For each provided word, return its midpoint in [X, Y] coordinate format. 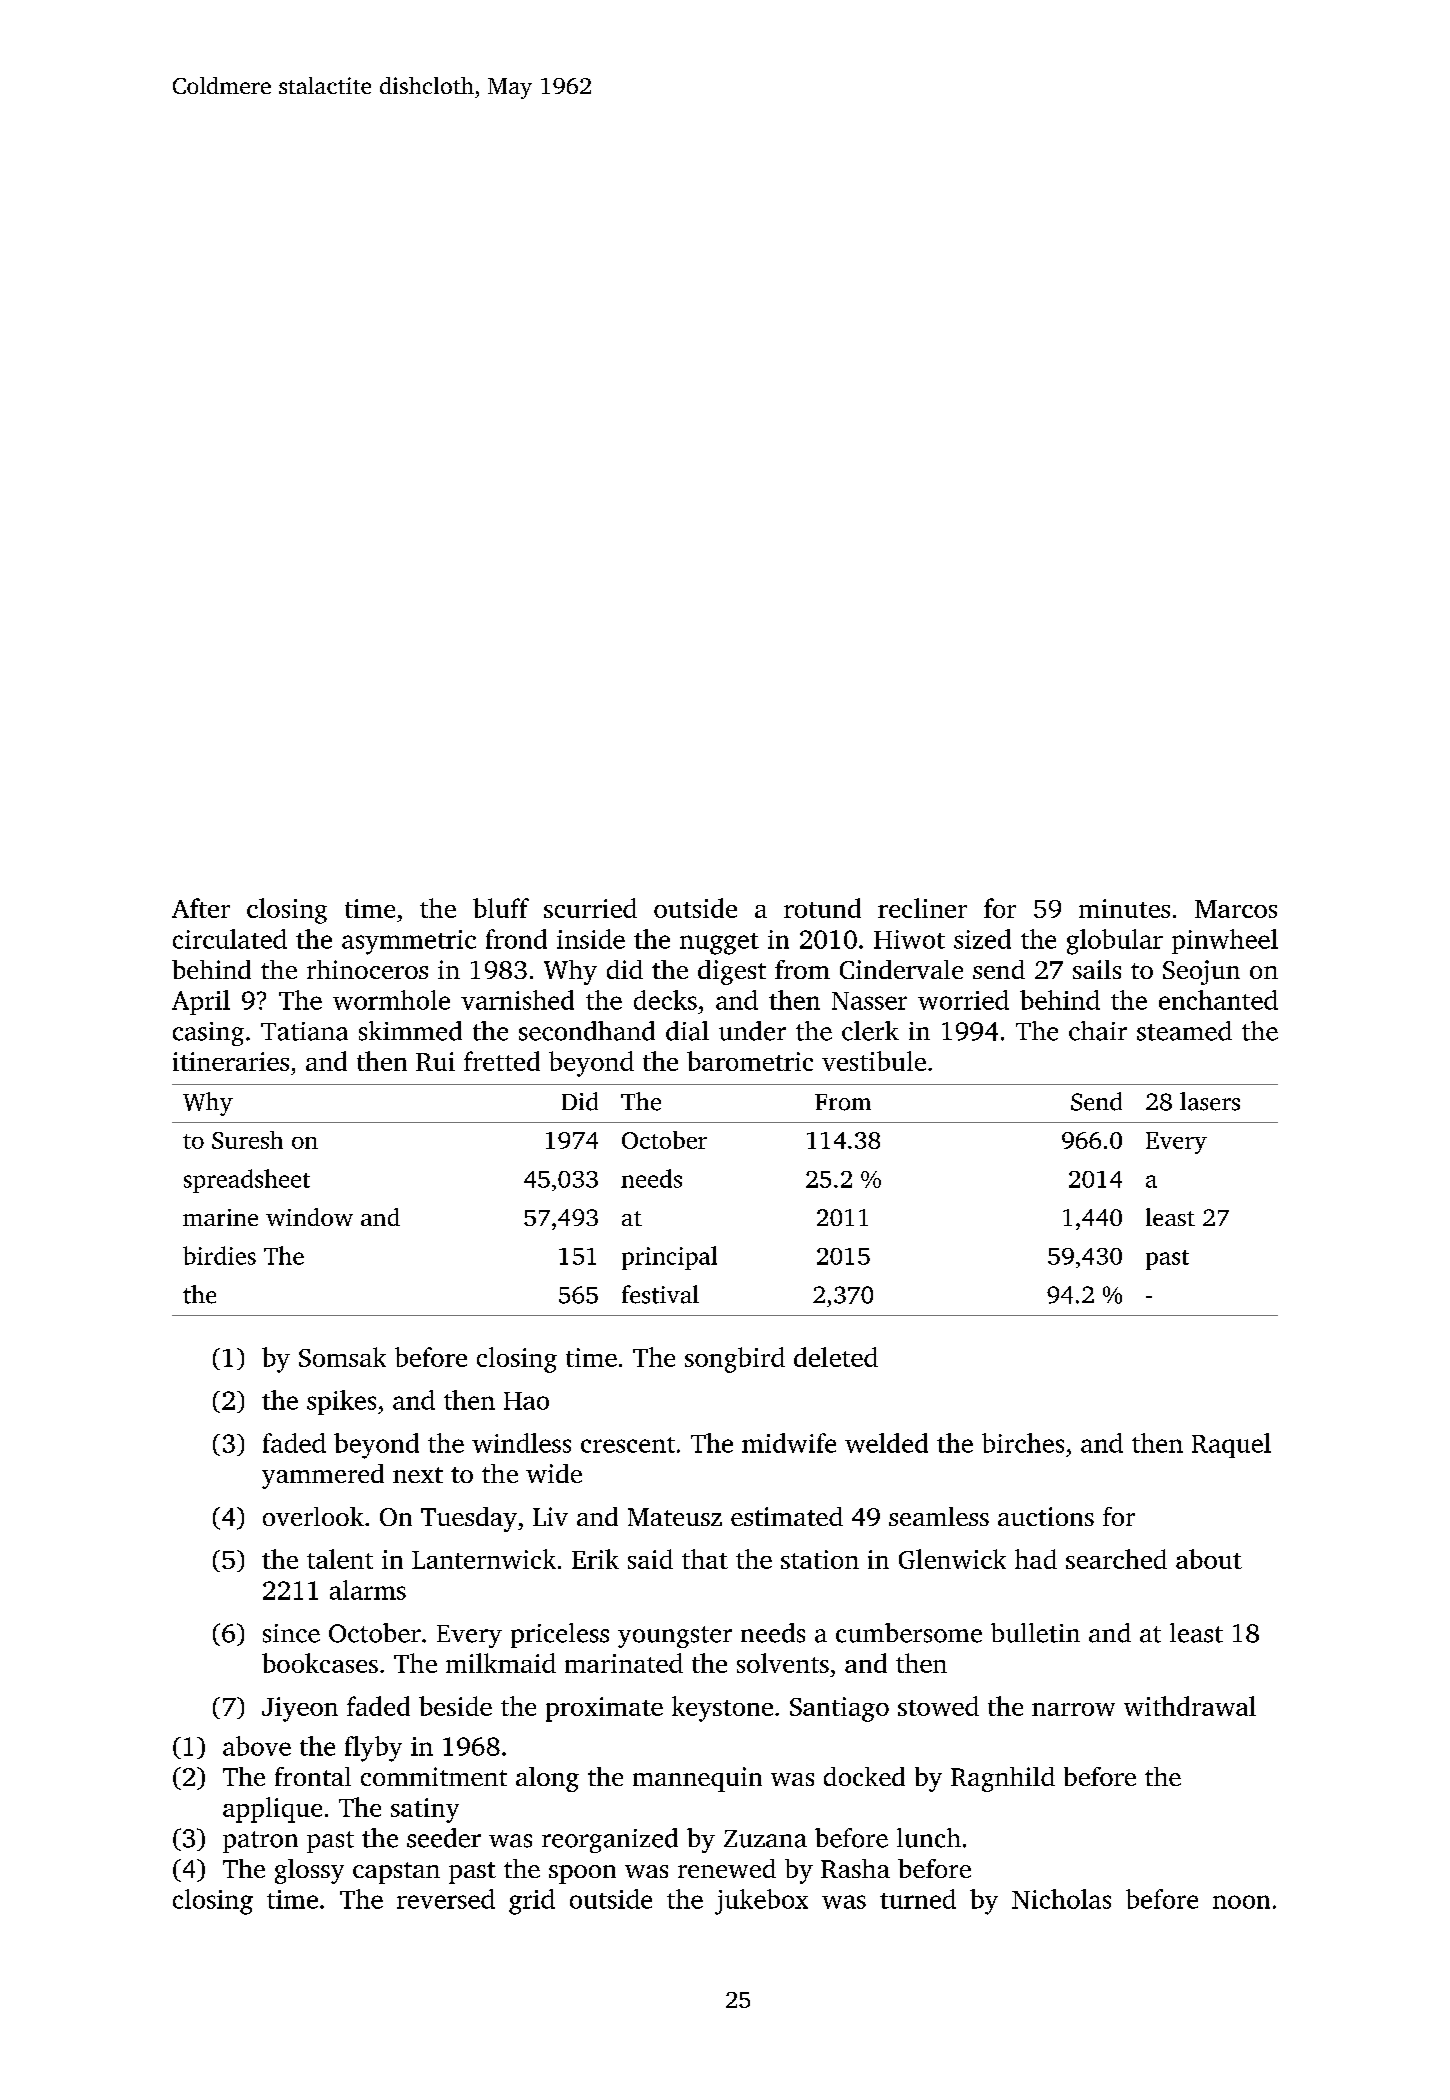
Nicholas [1061, 1899]
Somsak [342, 1357]
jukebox [761, 1902]
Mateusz [675, 1517]
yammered [323, 1476]
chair [1098, 1031]
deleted [836, 1357]
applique [272, 1810]
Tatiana [304, 1031]
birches [1023, 1443]
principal [669, 1258]
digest [732, 972]
